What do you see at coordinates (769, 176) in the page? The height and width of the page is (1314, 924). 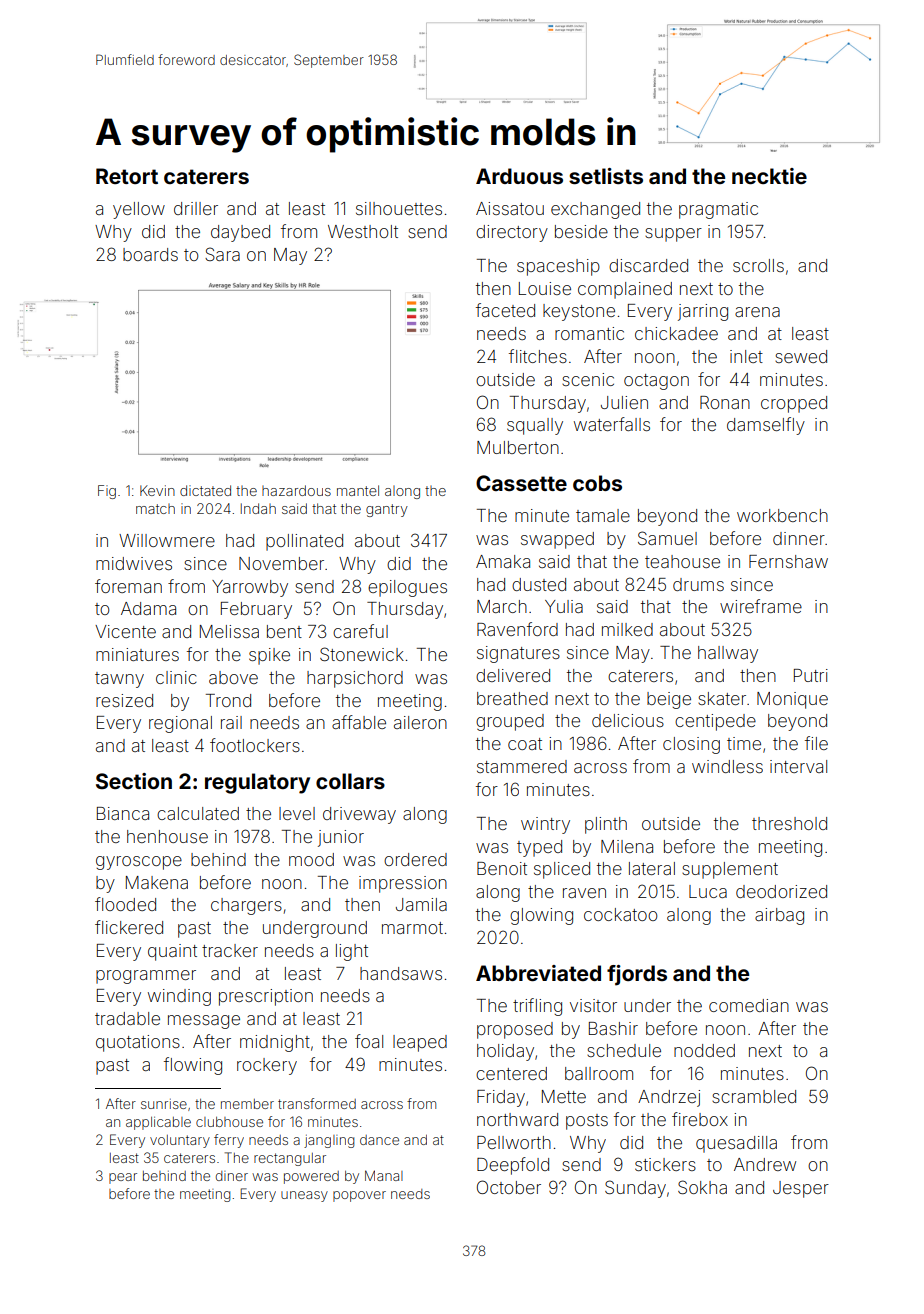 I see `necktie` at bounding box center [769, 176].
